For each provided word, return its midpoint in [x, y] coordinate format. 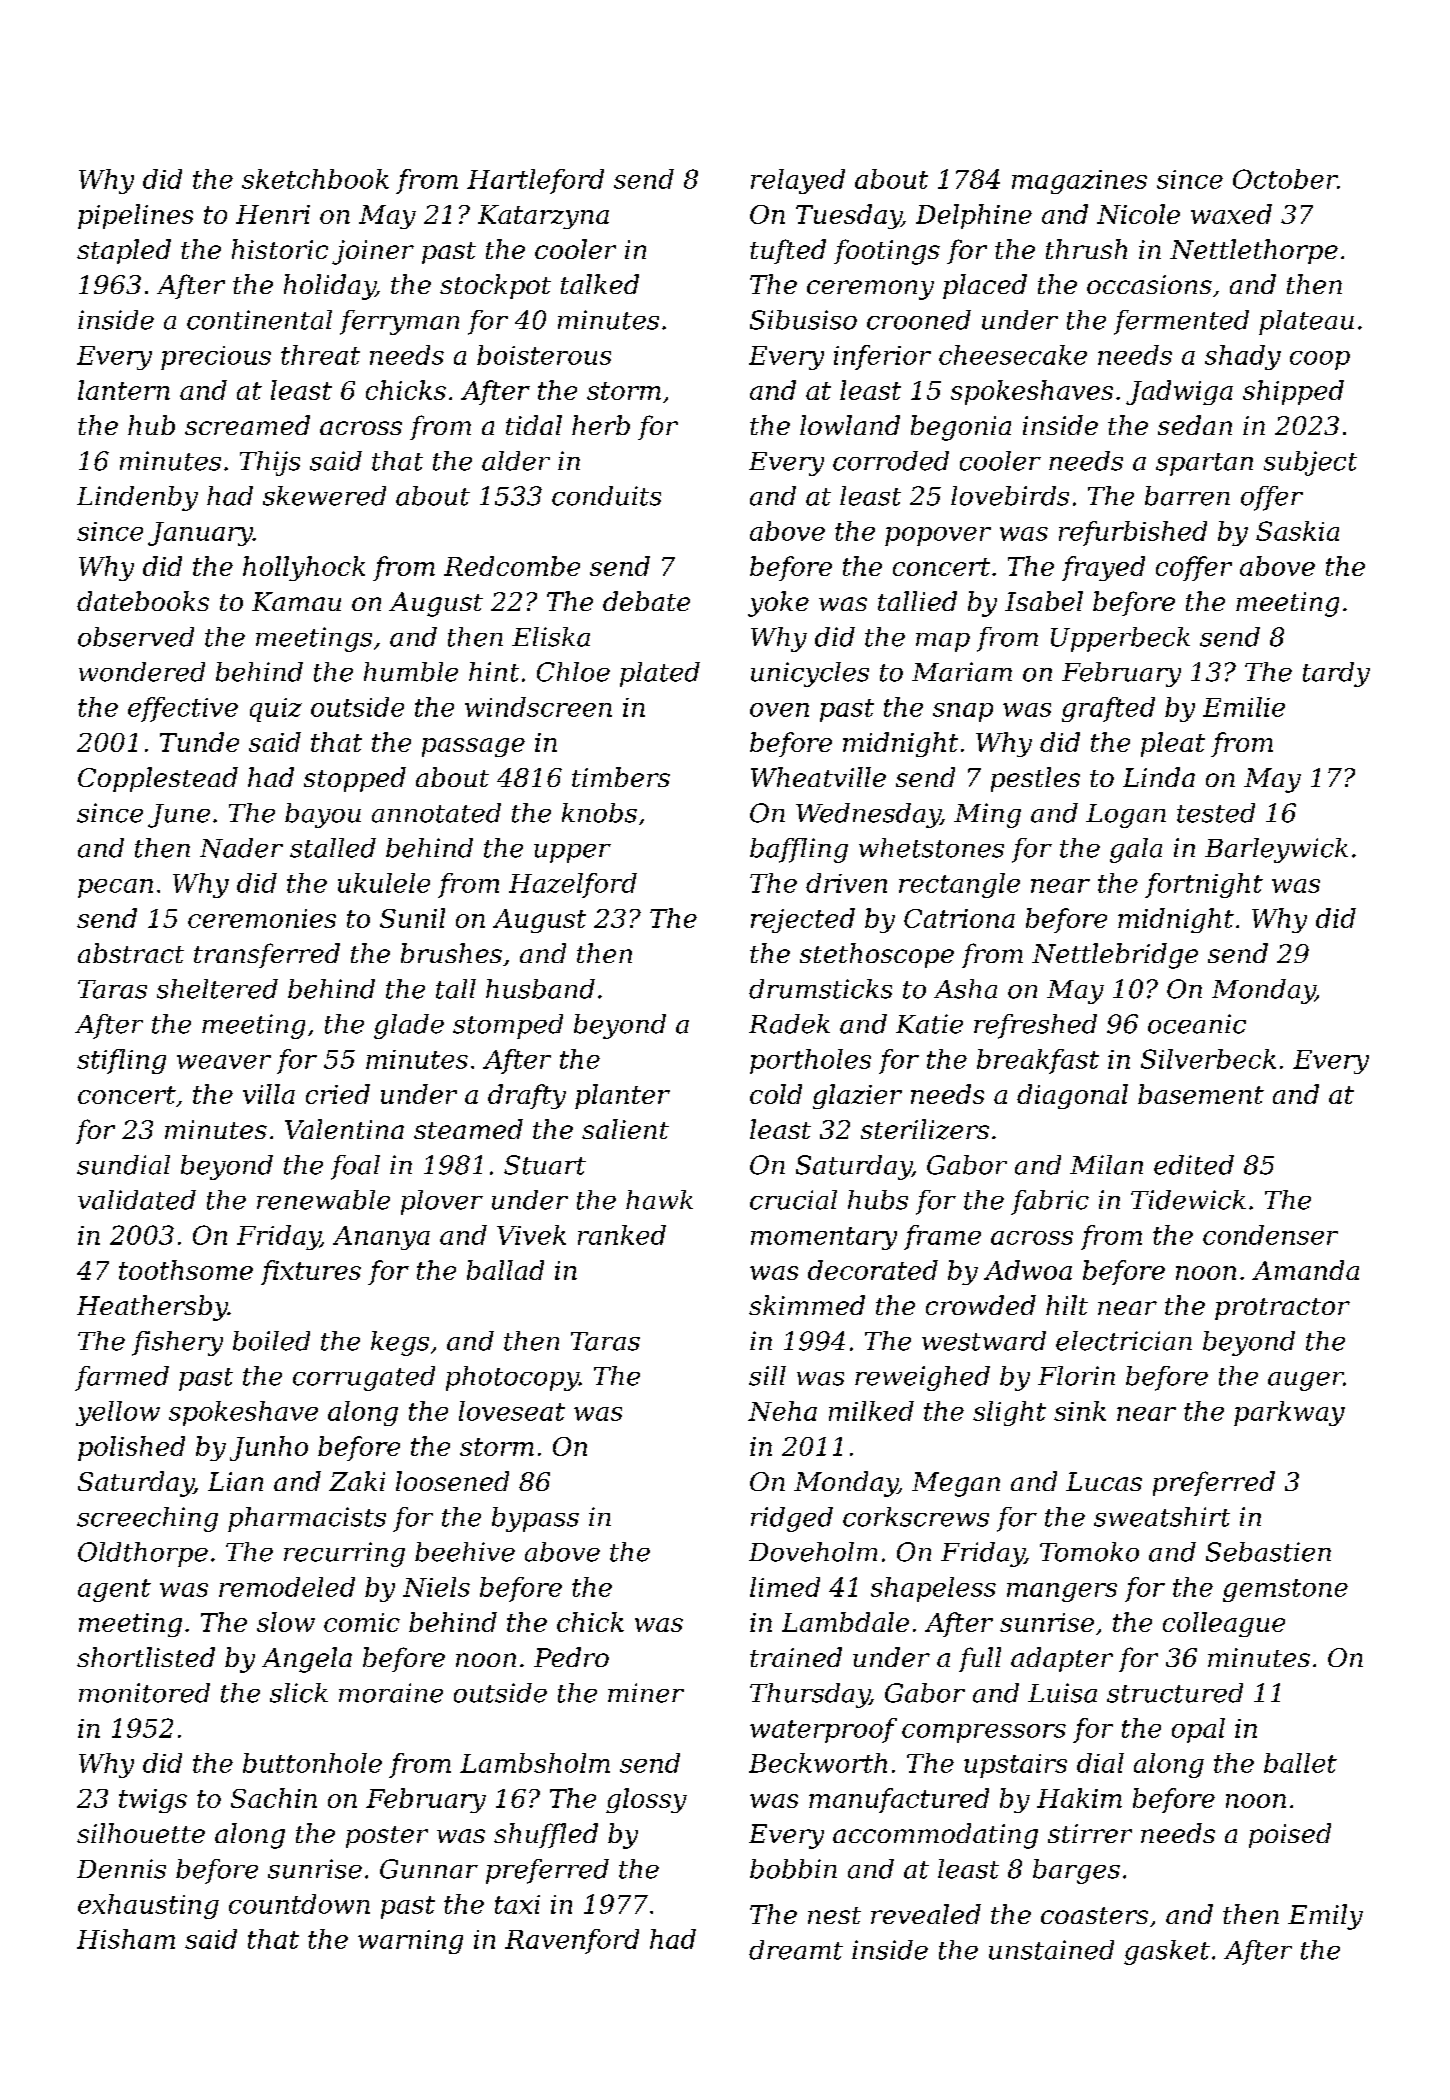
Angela [307, 1660]
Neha [782, 1411]
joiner [373, 252]
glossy [646, 1800]
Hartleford [535, 181]
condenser [1270, 1235]
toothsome [186, 1270]
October [1285, 179]
